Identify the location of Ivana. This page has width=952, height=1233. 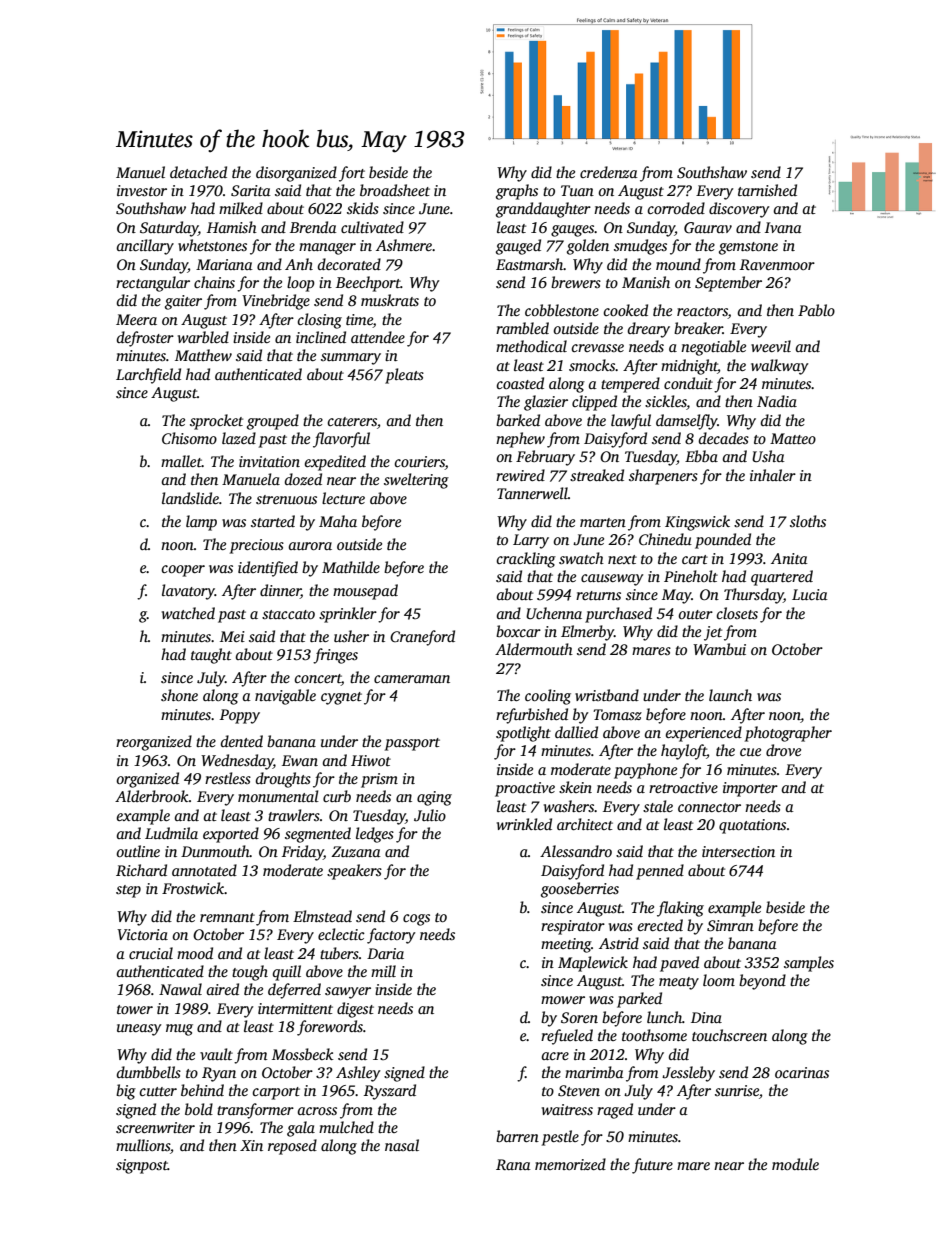
(783, 227).
